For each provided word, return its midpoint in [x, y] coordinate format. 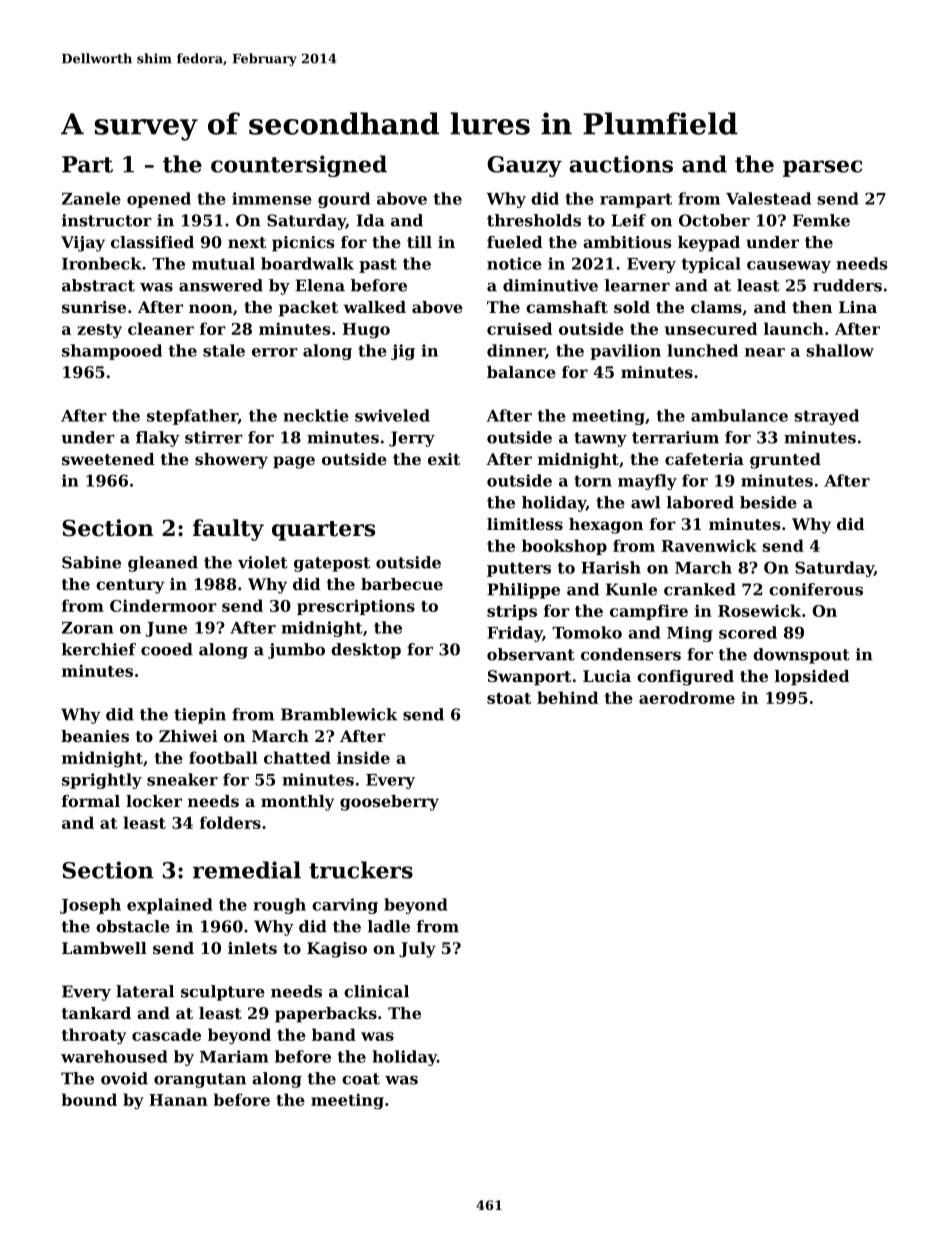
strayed [826, 417]
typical [711, 265]
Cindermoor [163, 605]
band [334, 1034]
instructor [107, 220]
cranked [700, 589]
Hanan [178, 1100]
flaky [158, 439]
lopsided [812, 678]
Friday [515, 634]
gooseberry [389, 803]
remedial [247, 870]
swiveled [392, 415]
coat [361, 1079]
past [378, 265]
